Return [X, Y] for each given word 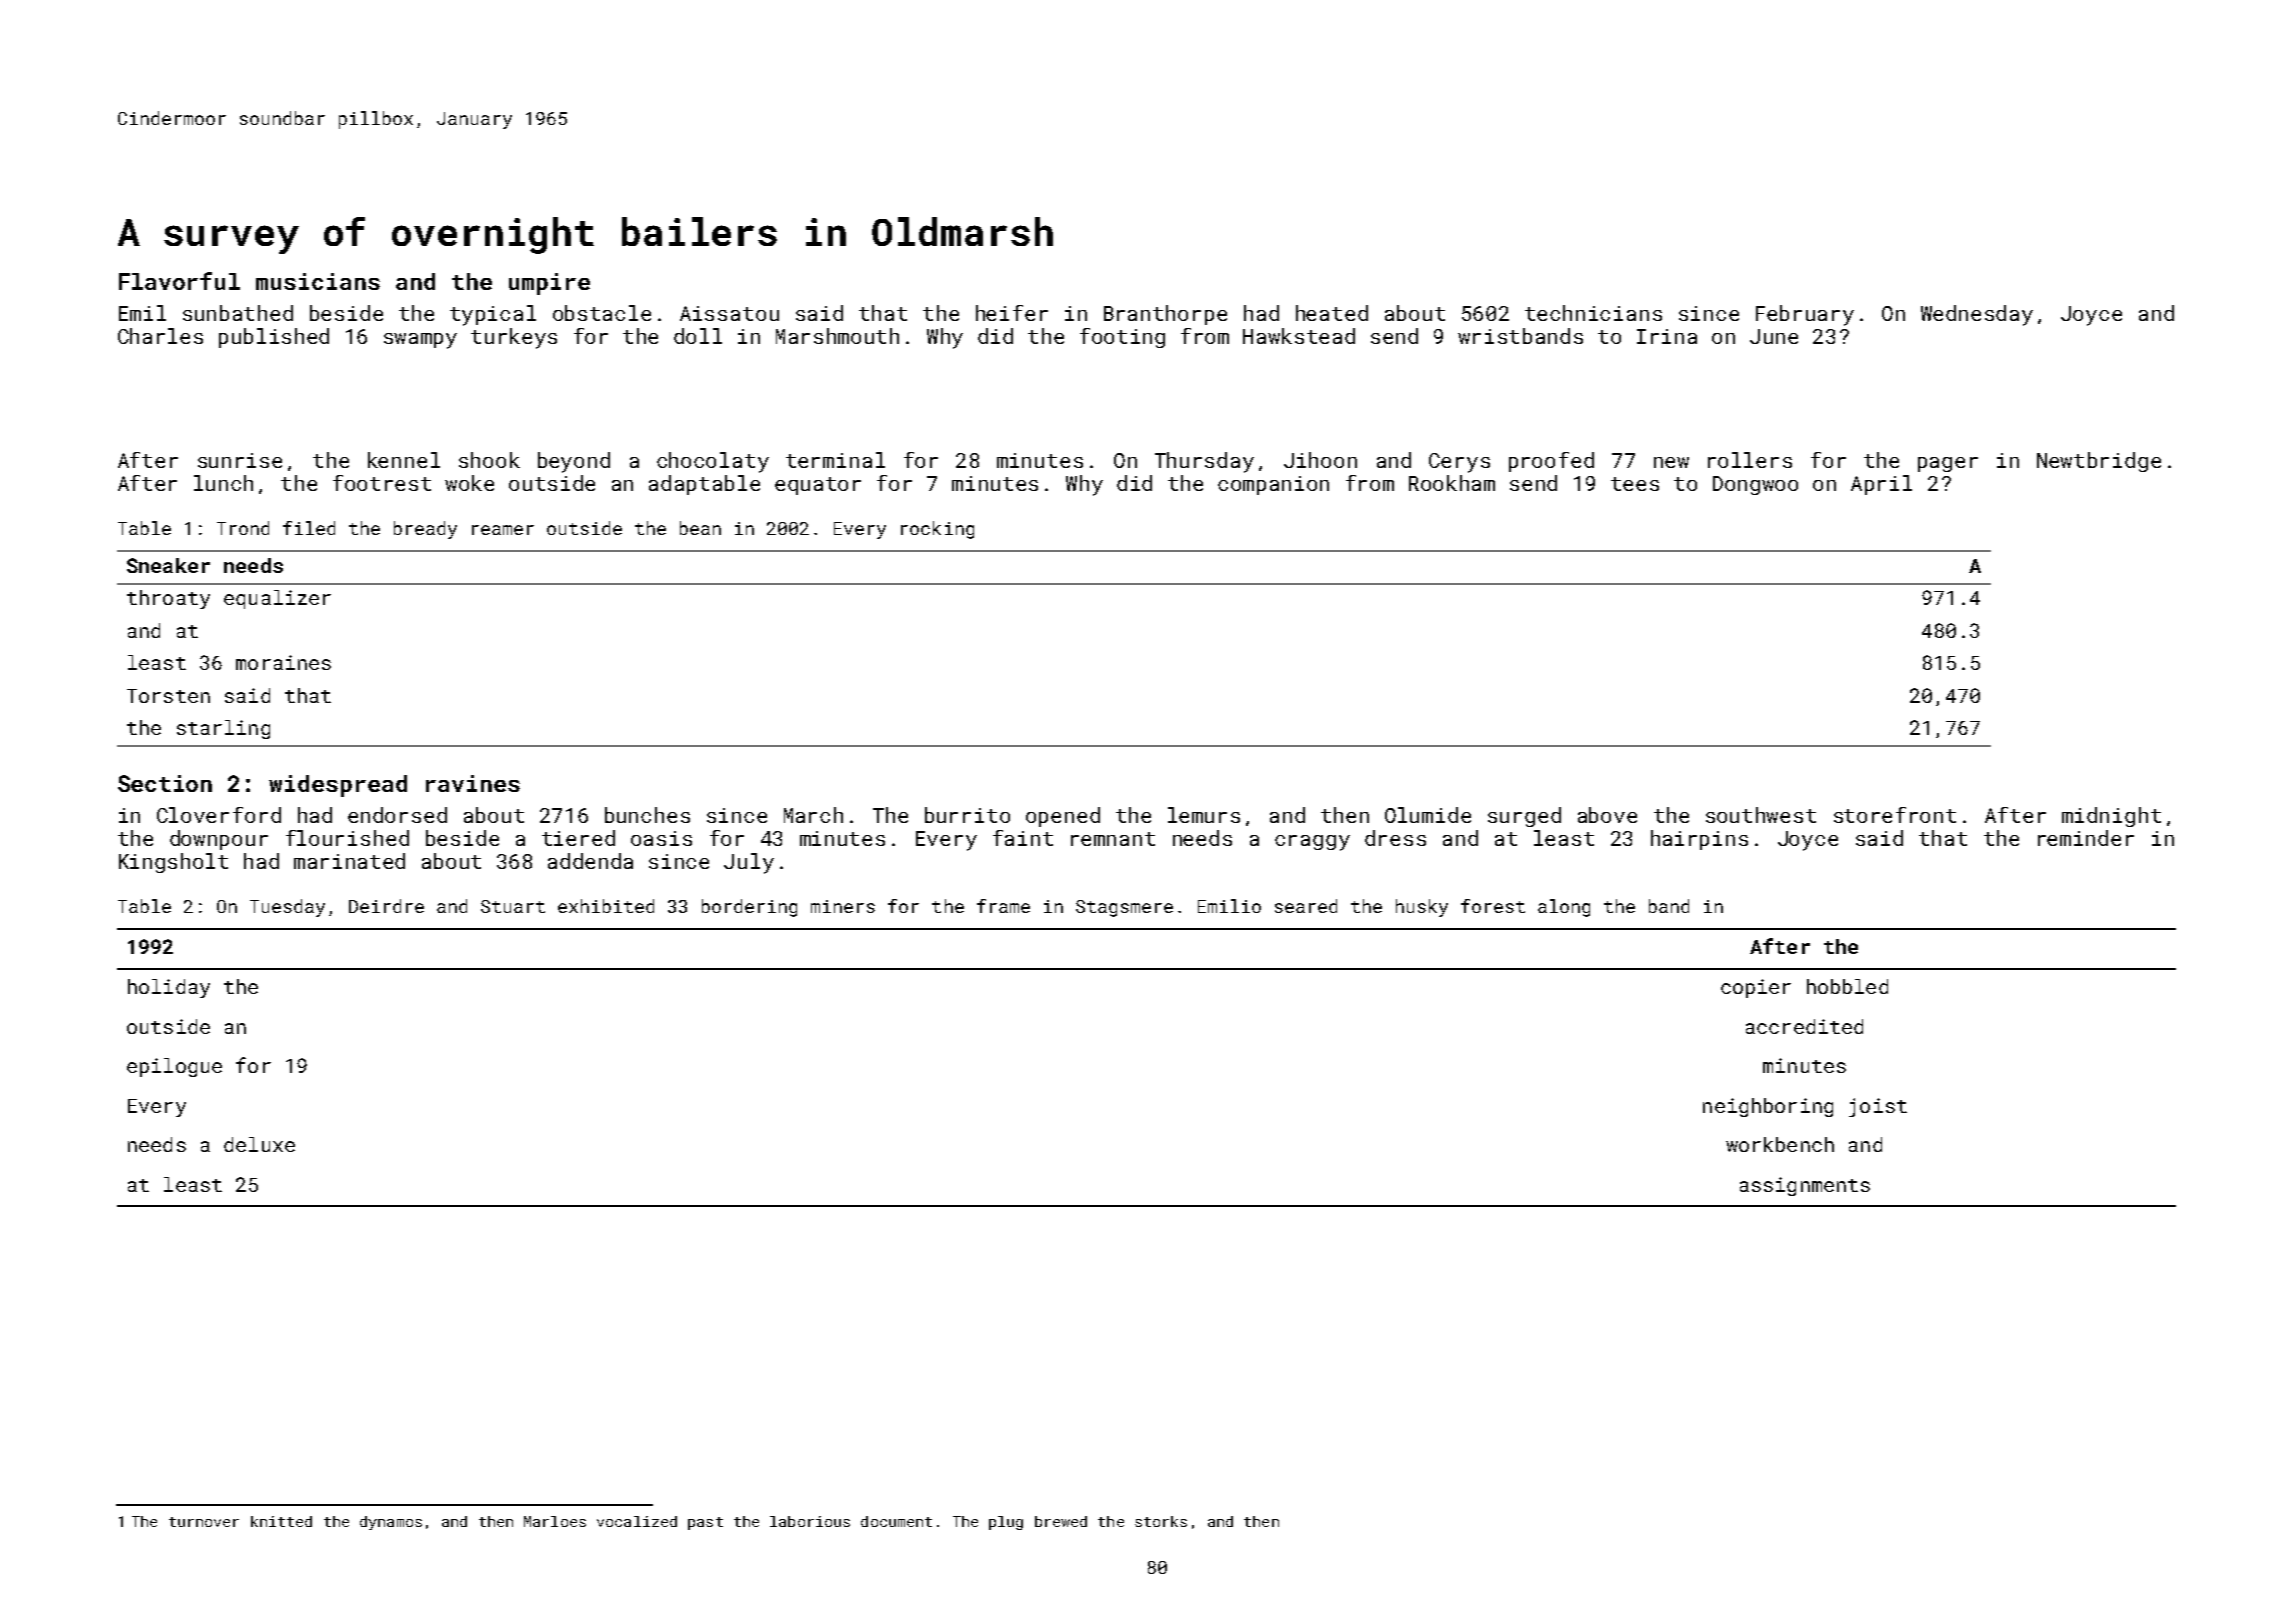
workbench [1780, 1144]
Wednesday [1977, 315]
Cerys [1459, 463]
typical [493, 315]
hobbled [1847, 986]
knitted [281, 1521]
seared [1306, 906]
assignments [1805, 1186]
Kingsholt [173, 863]
